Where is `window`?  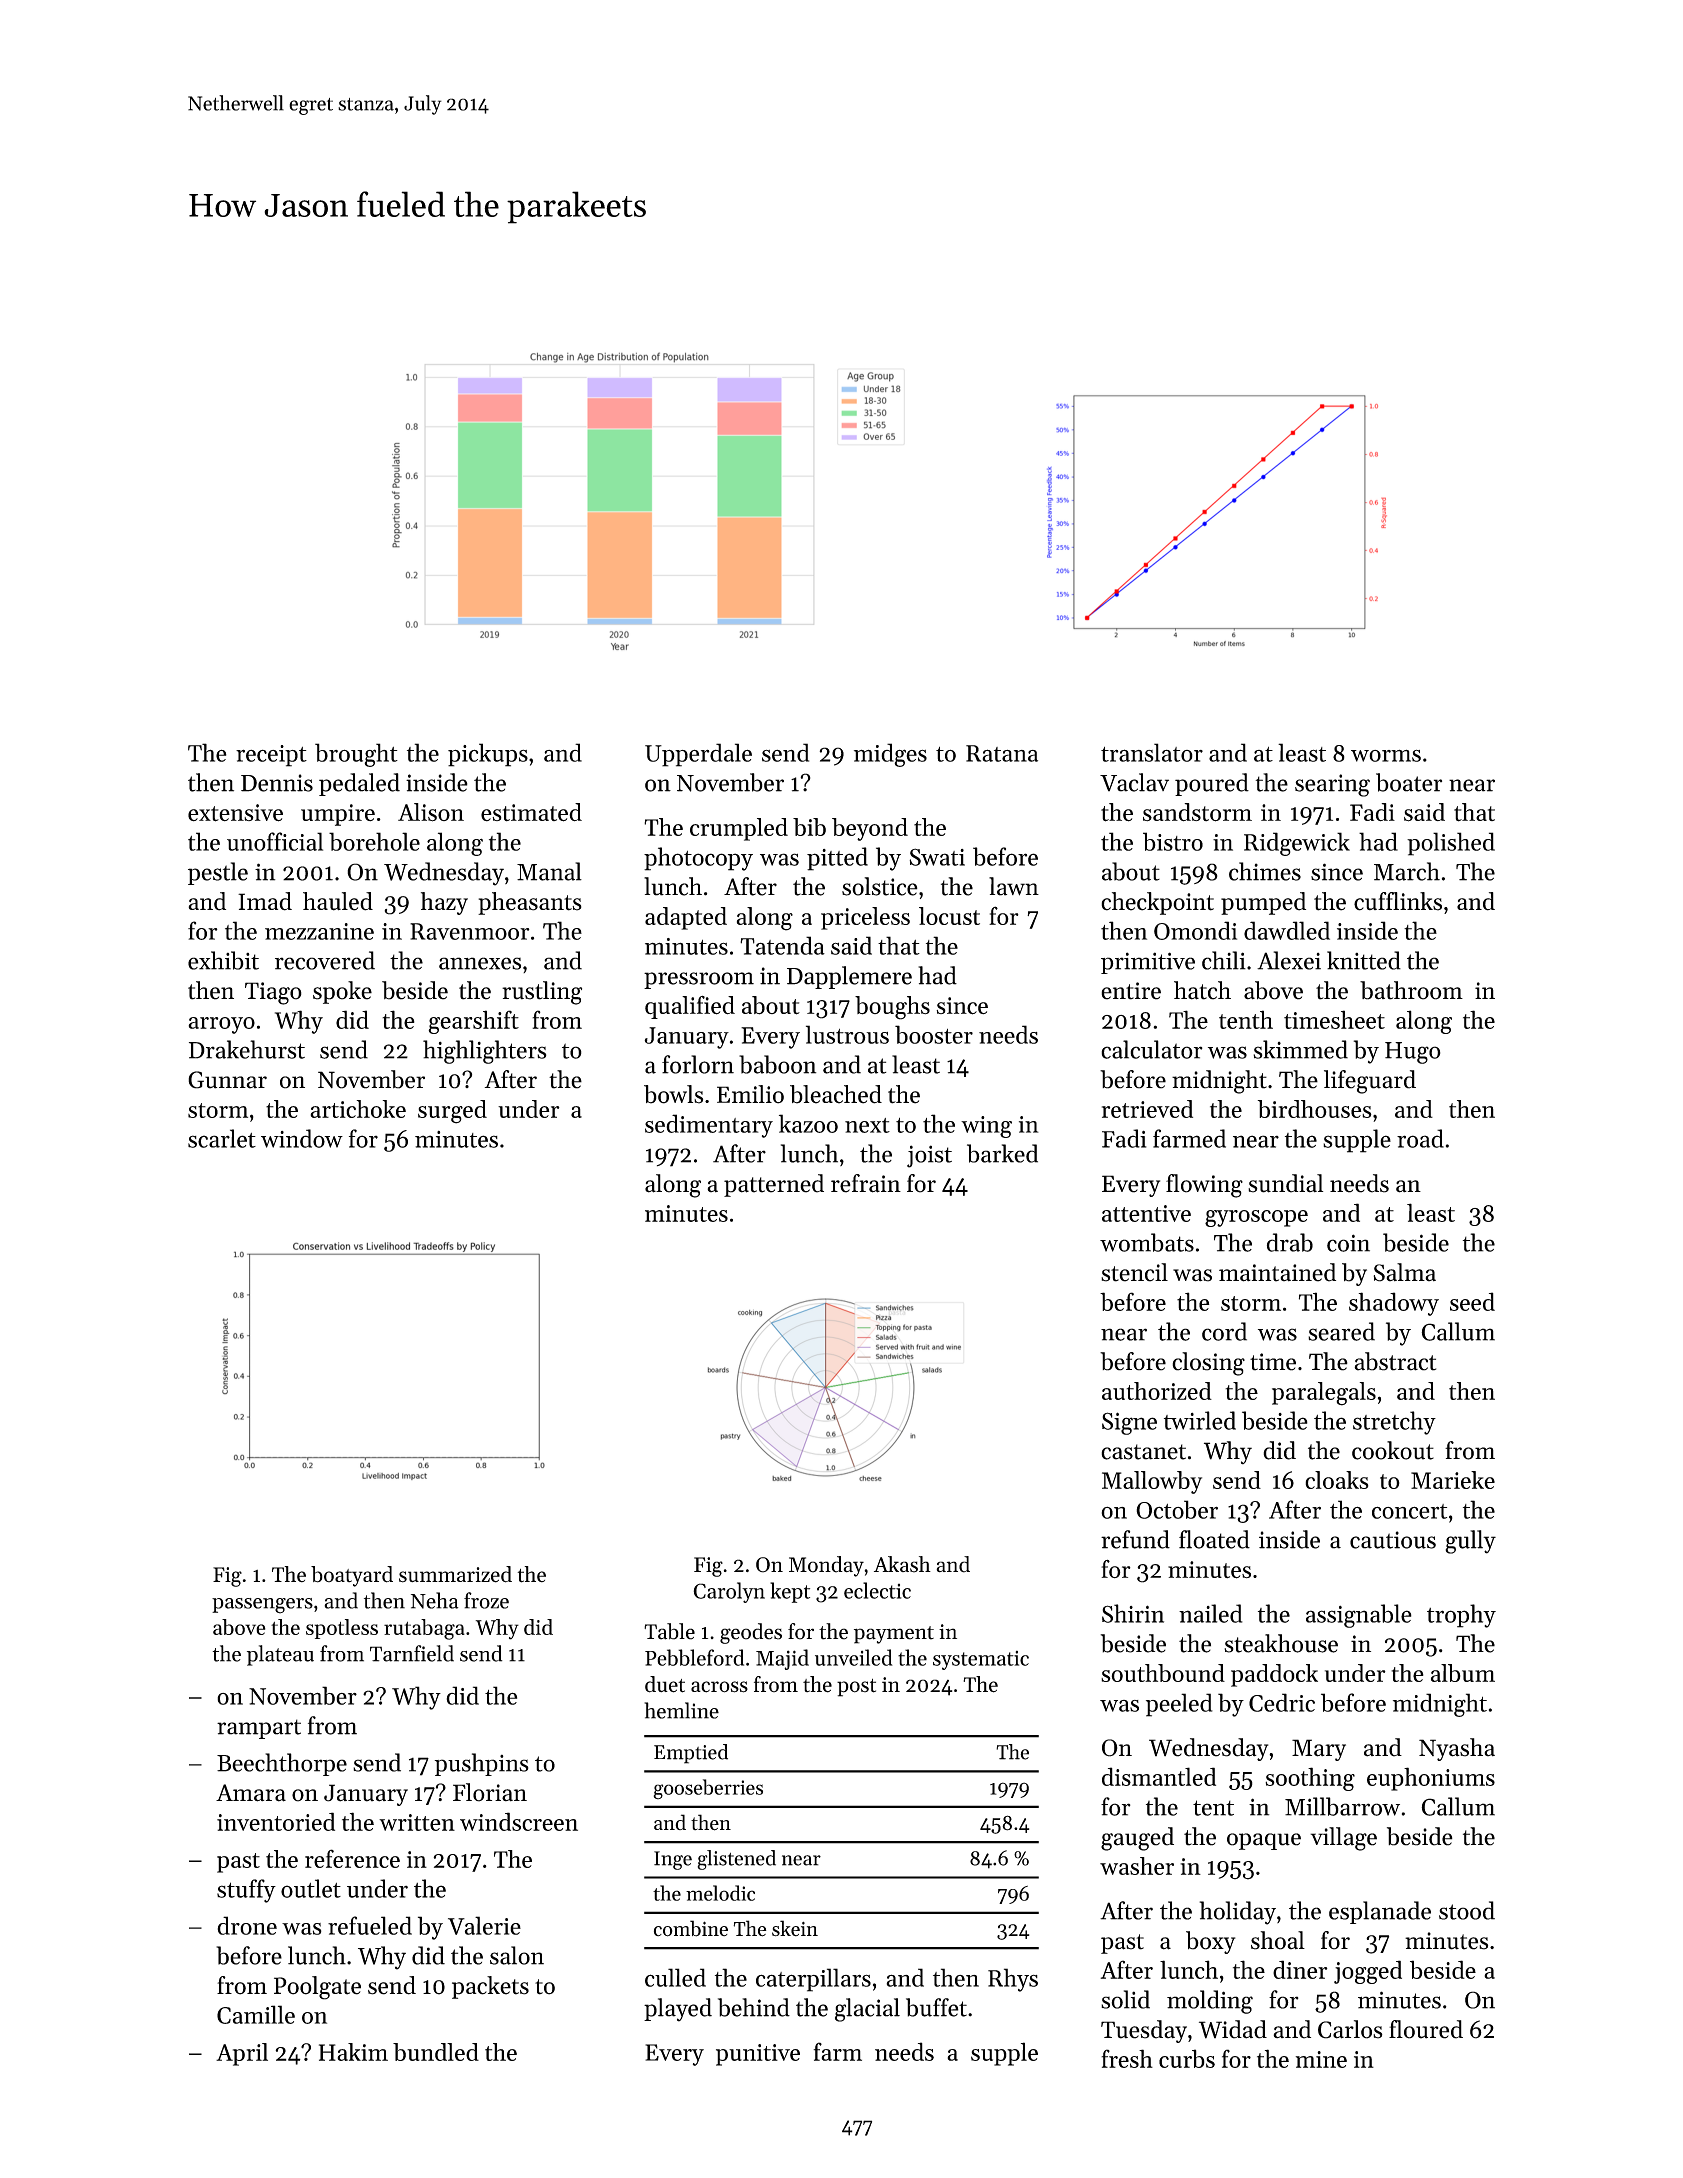
window is located at coordinates (302, 1138).
